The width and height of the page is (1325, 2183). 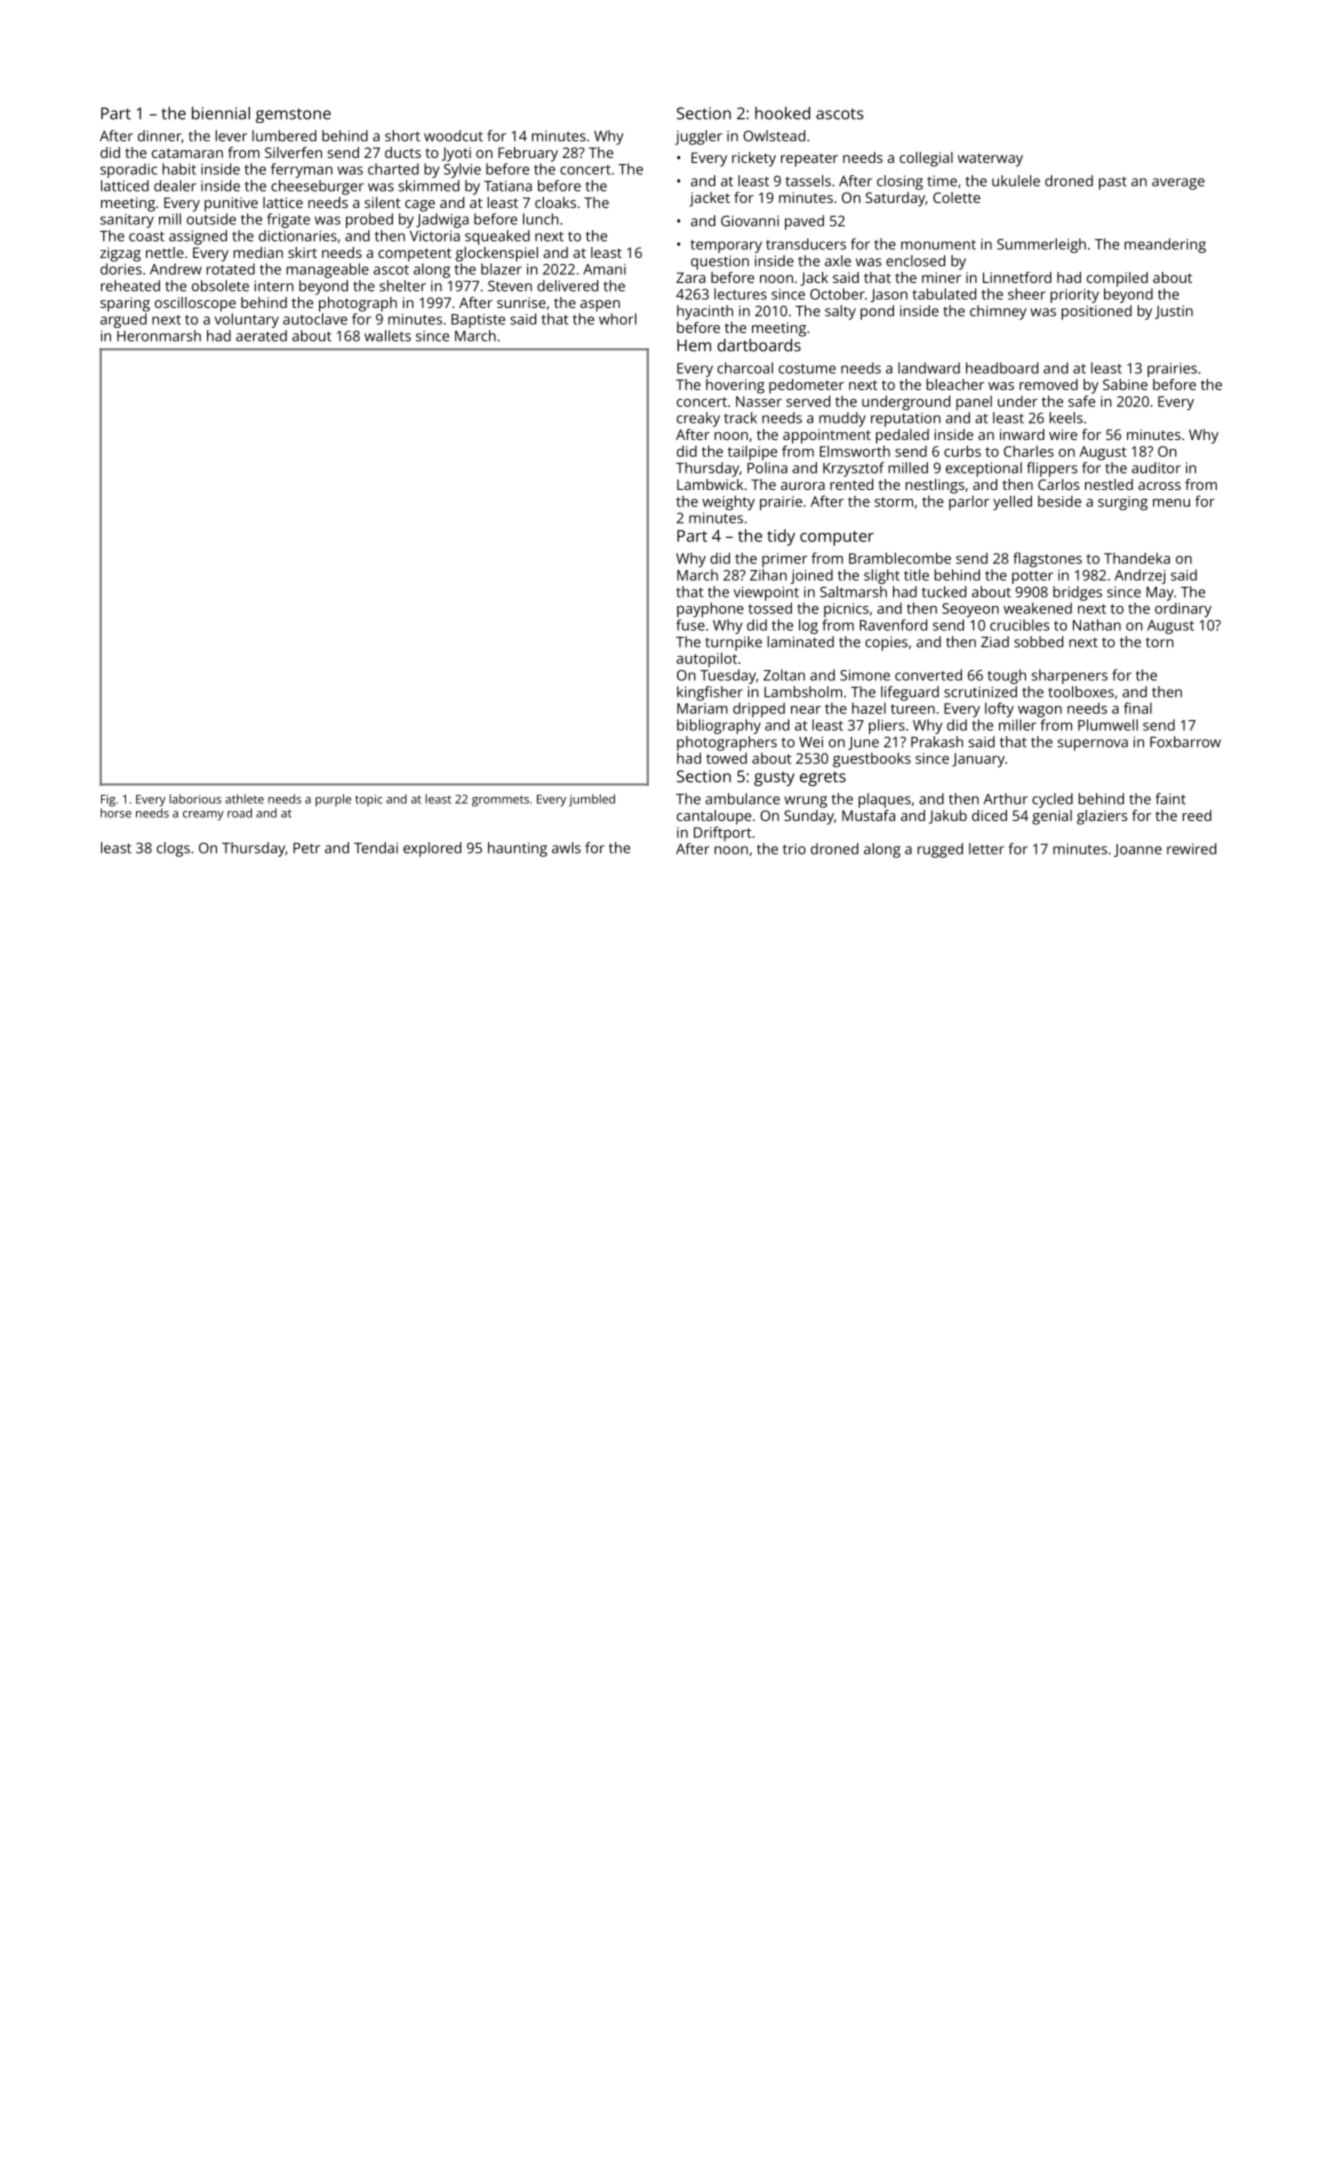 What do you see at coordinates (261, 336) in the page?
I see `aerated` at bounding box center [261, 336].
